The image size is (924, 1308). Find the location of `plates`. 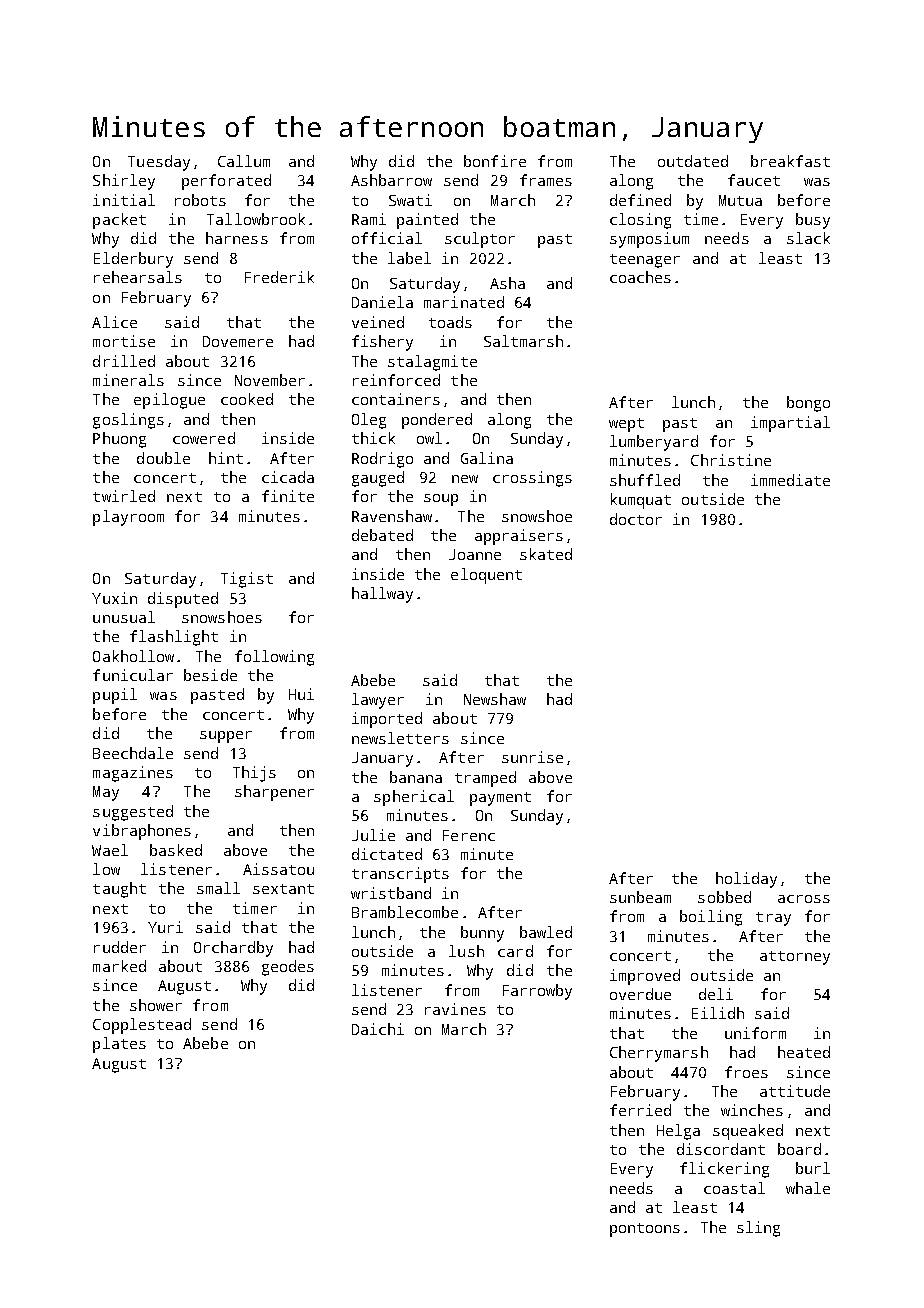

plates is located at coordinates (119, 1045).
